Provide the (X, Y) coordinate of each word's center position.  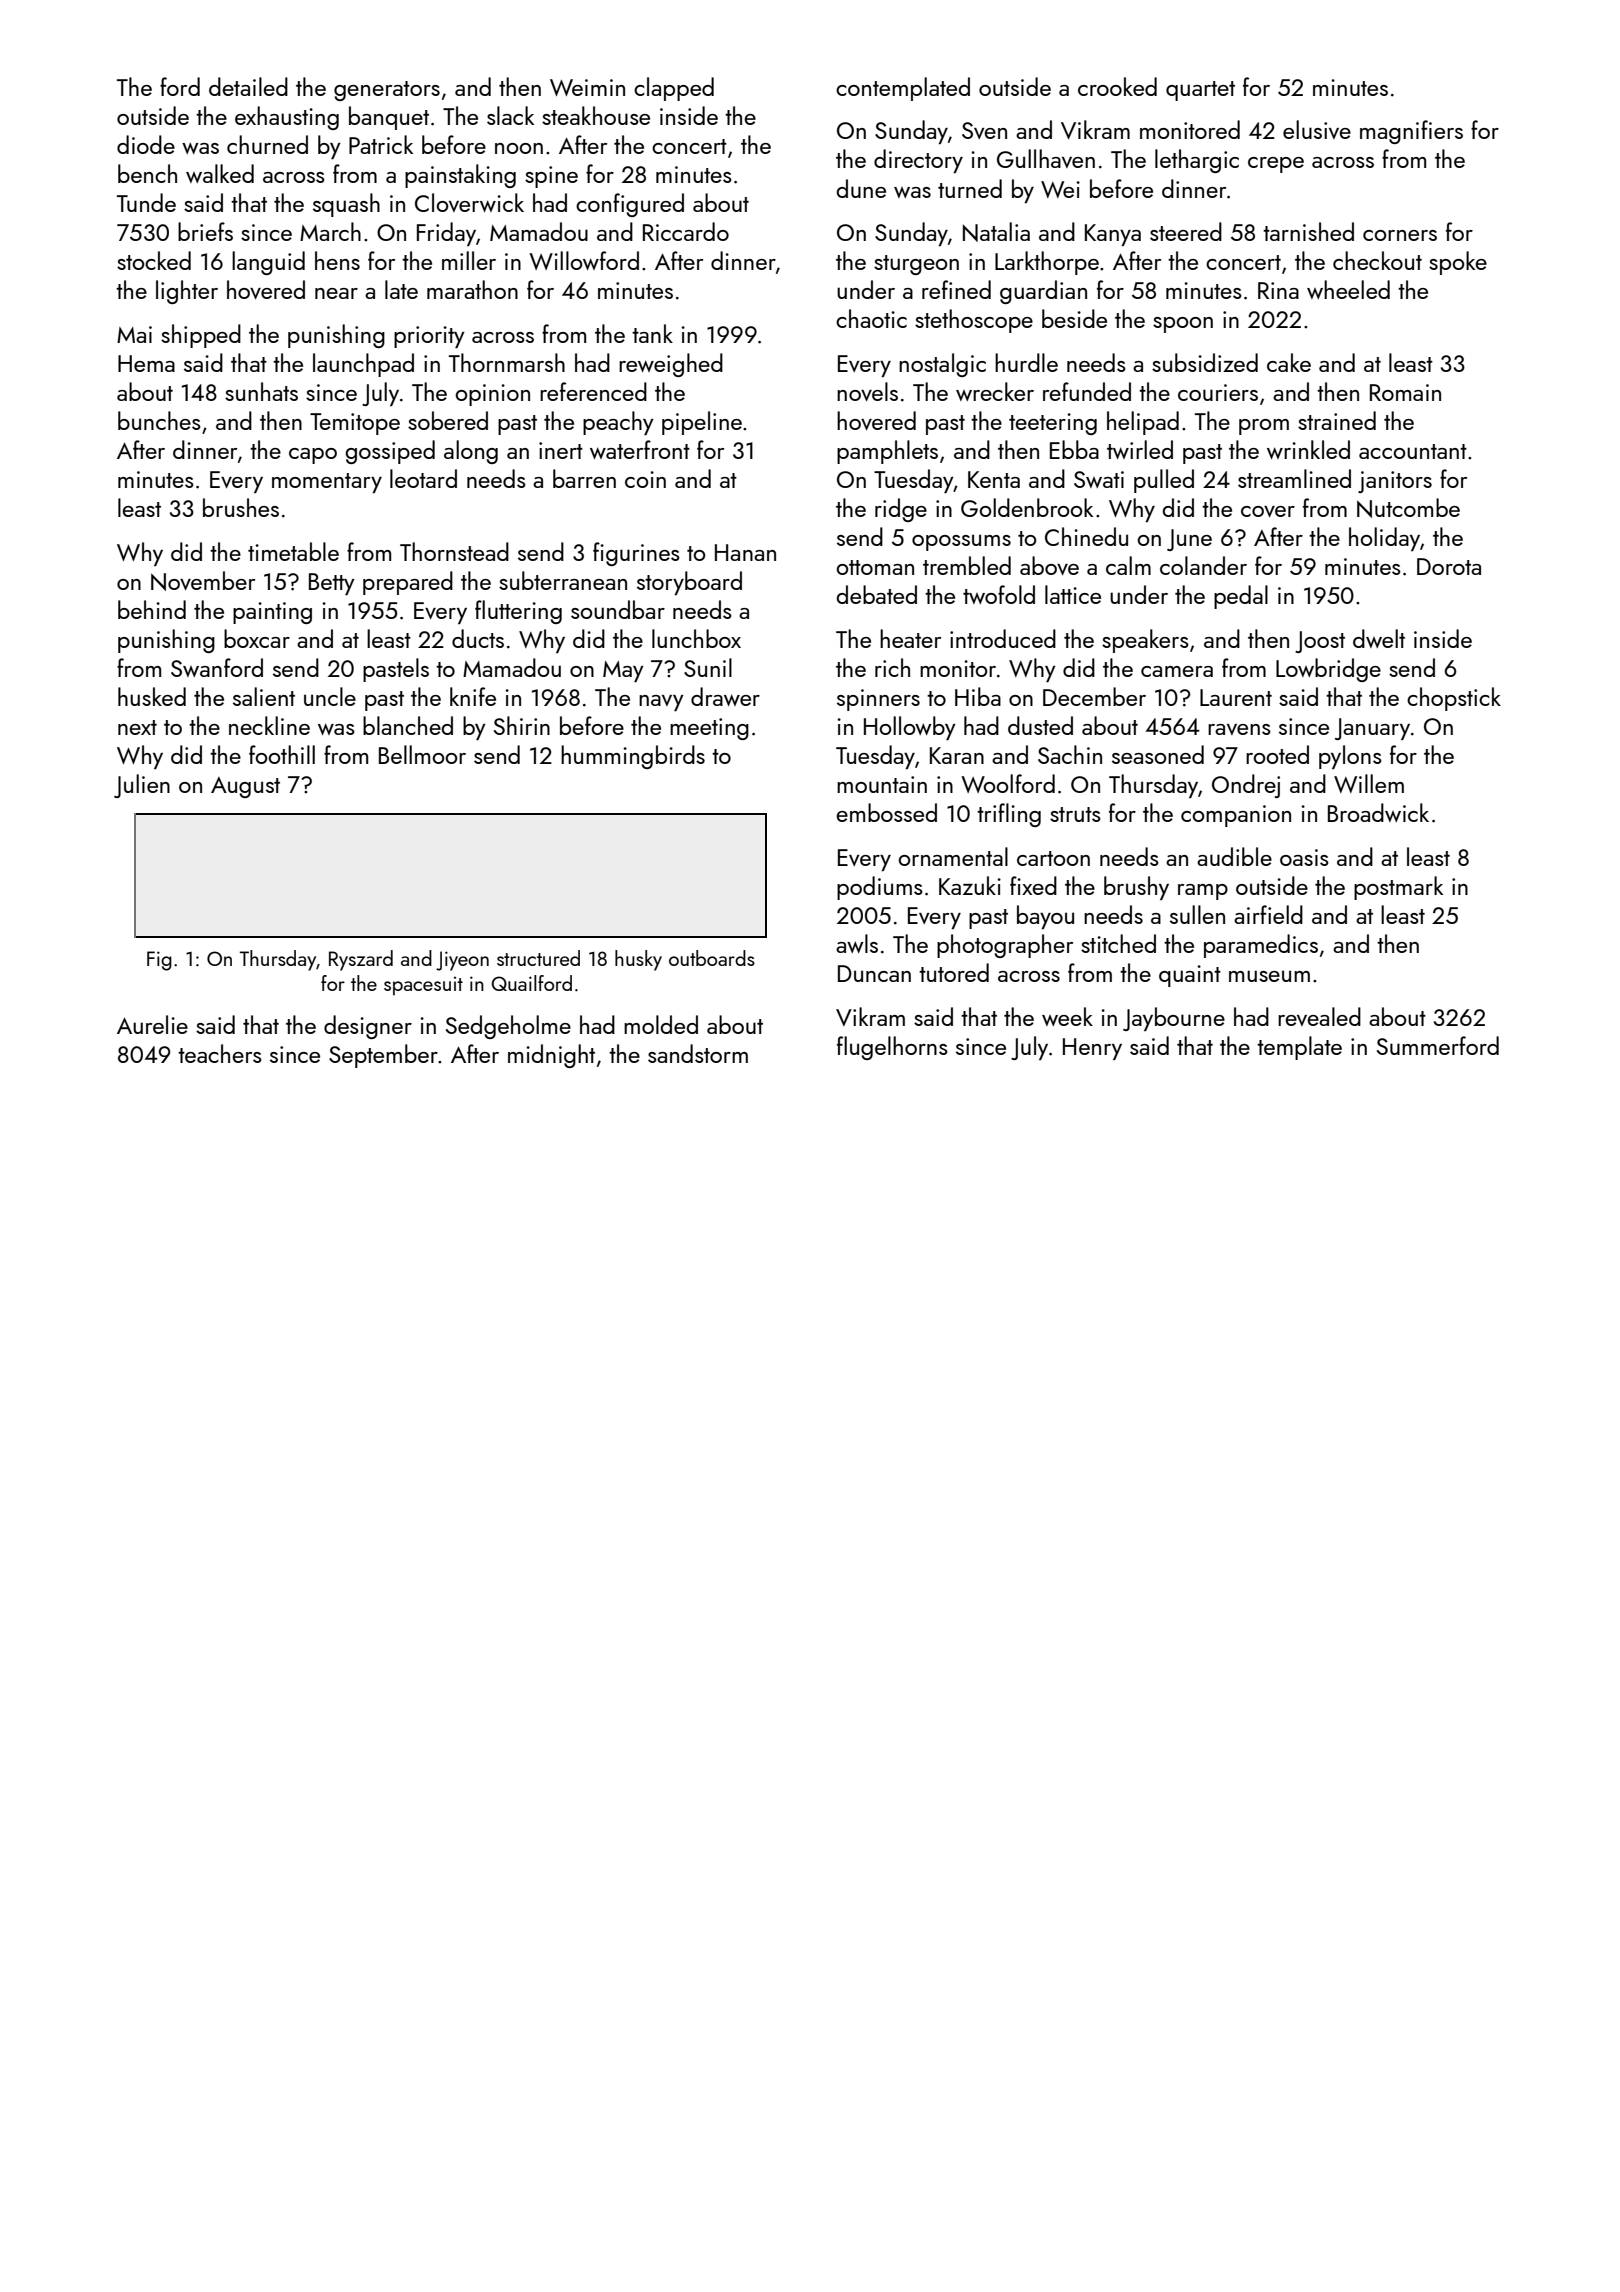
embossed (886, 812)
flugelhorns (892, 1048)
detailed (248, 86)
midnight (551, 1056)
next (137, 727)
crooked (1117, 86)
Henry (1092, 1049)
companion (1236, 816)
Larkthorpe (1047, 263)
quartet (1200, 91)
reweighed (671, 365)
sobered (448, 420)
